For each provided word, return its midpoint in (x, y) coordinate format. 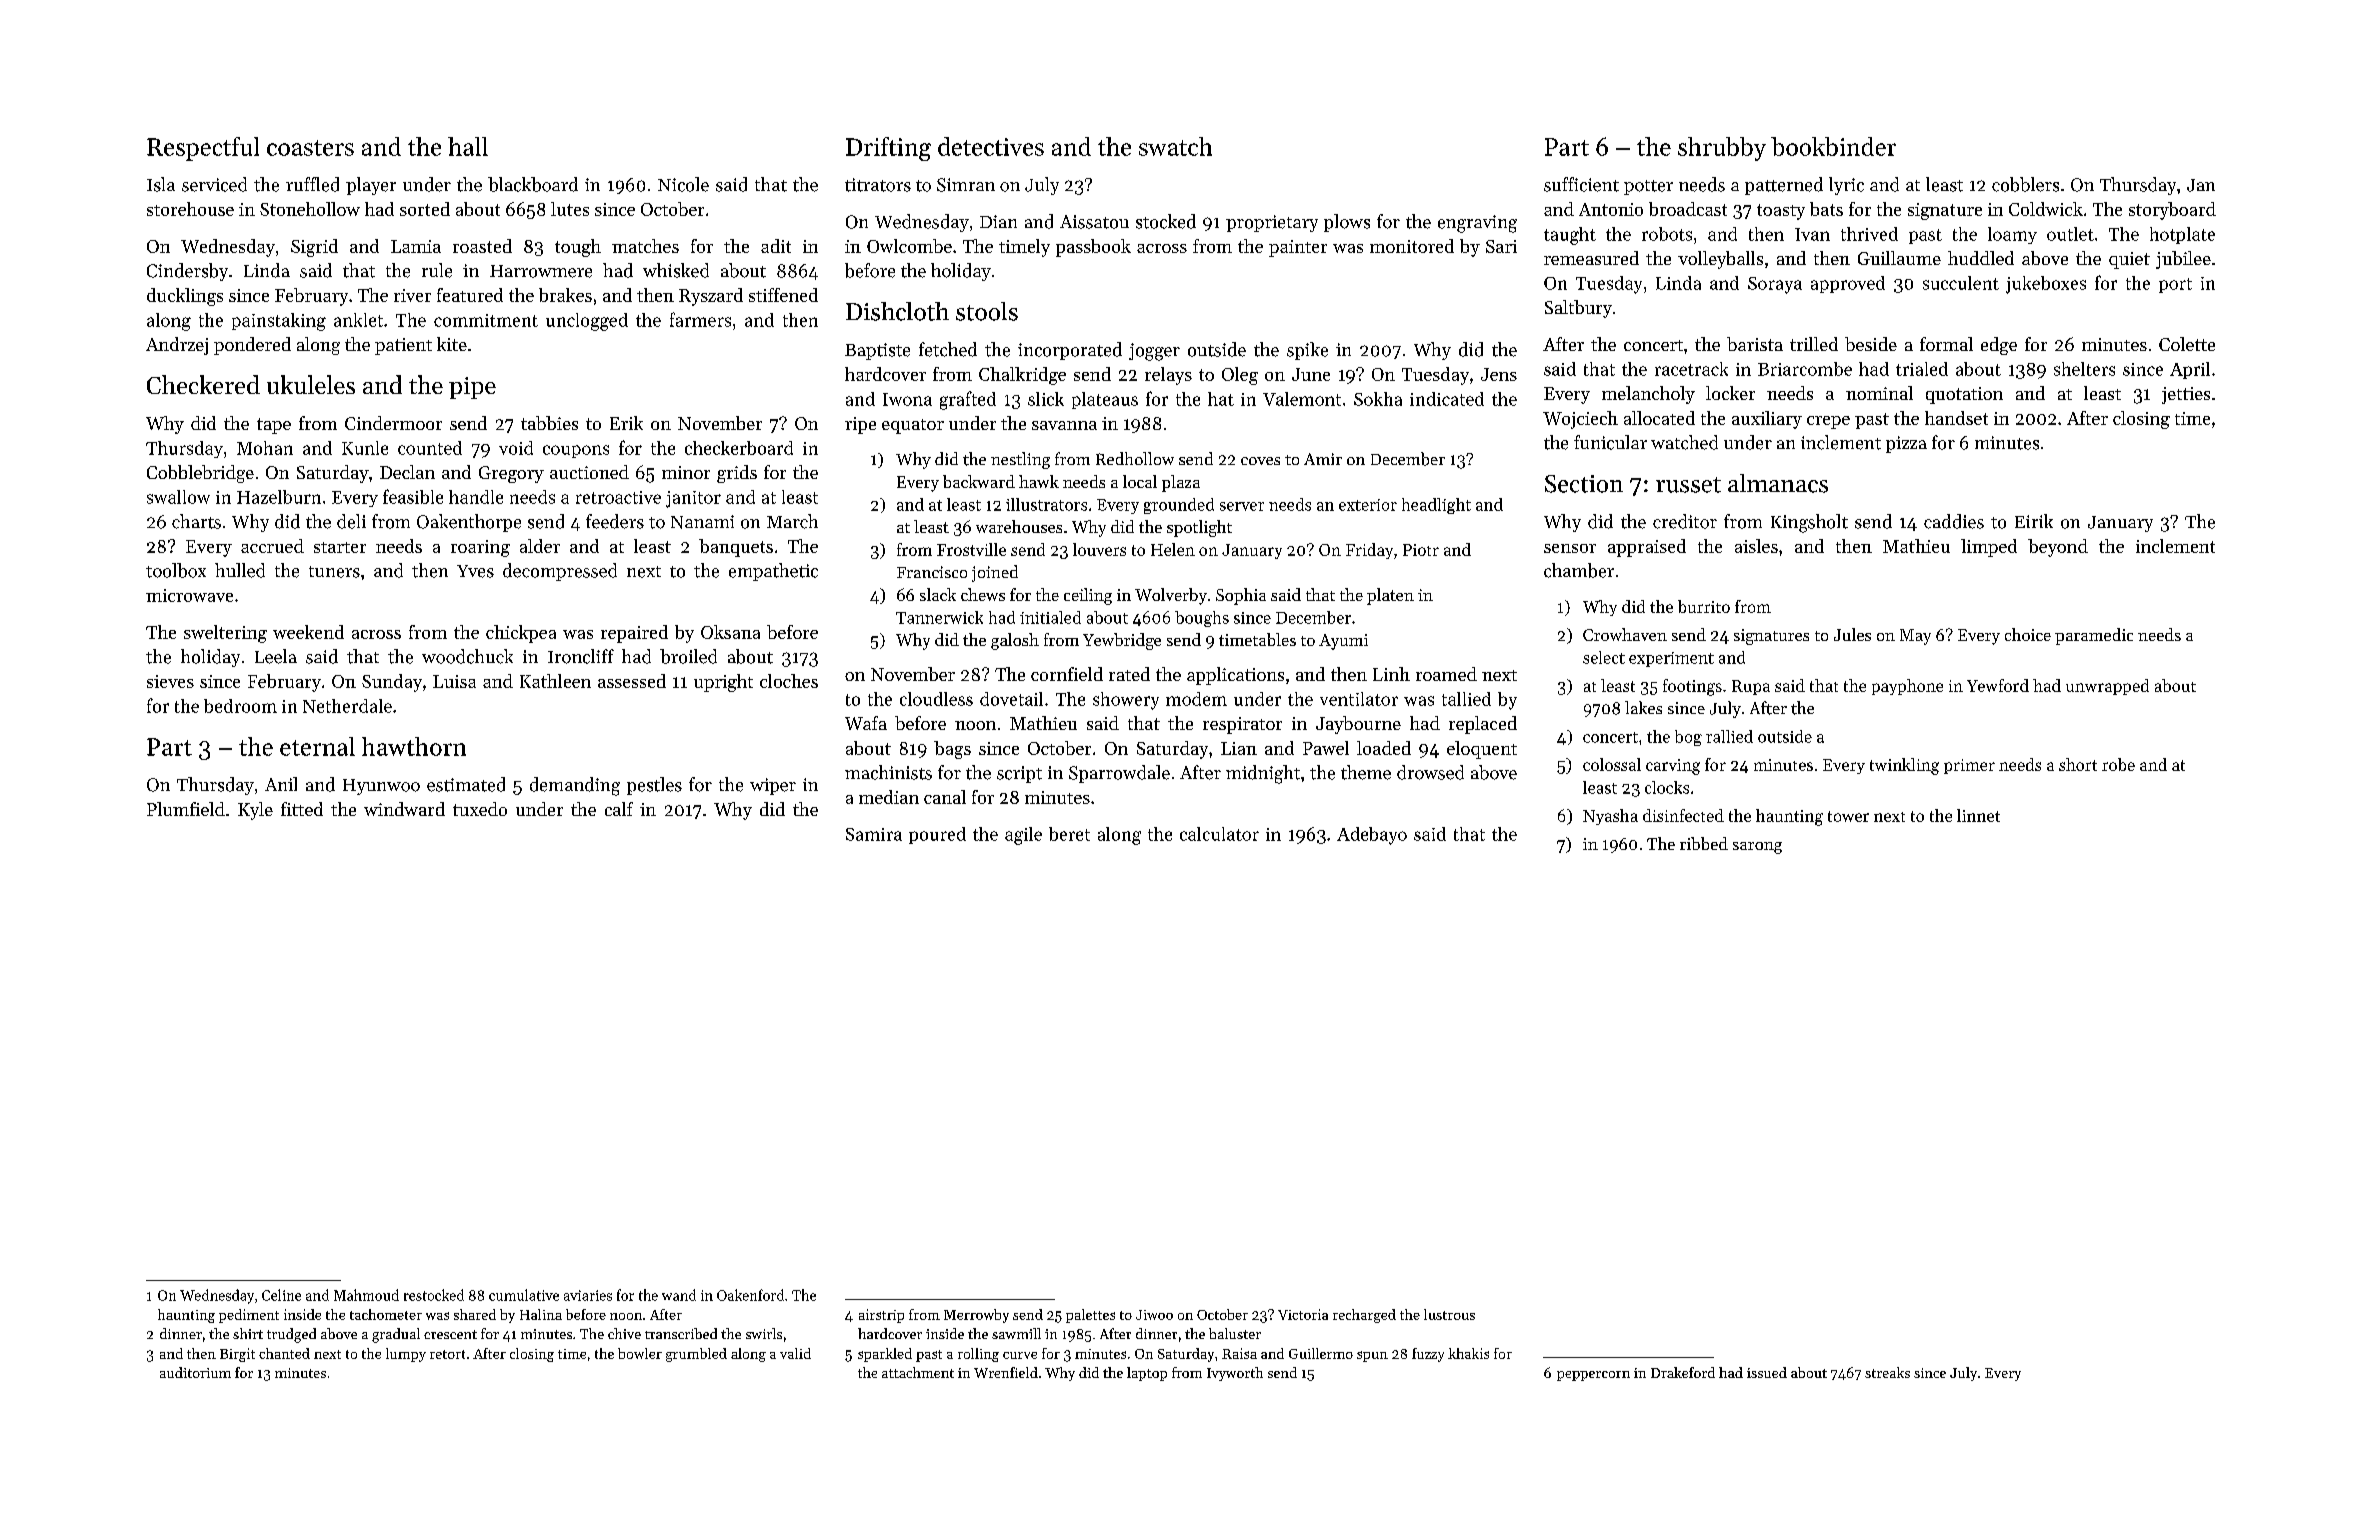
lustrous (1449, 1314)
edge (1999, 346)
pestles (654, 786)
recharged (1364, 1316)
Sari (1501, 246)
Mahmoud (366, 1295)
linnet (1978, 815)
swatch (1175, 146)
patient (403, 346)
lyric (1846, 186)
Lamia (416, 246)
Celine (281, 1295)
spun (1372, 1356)
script (1019, 774)
